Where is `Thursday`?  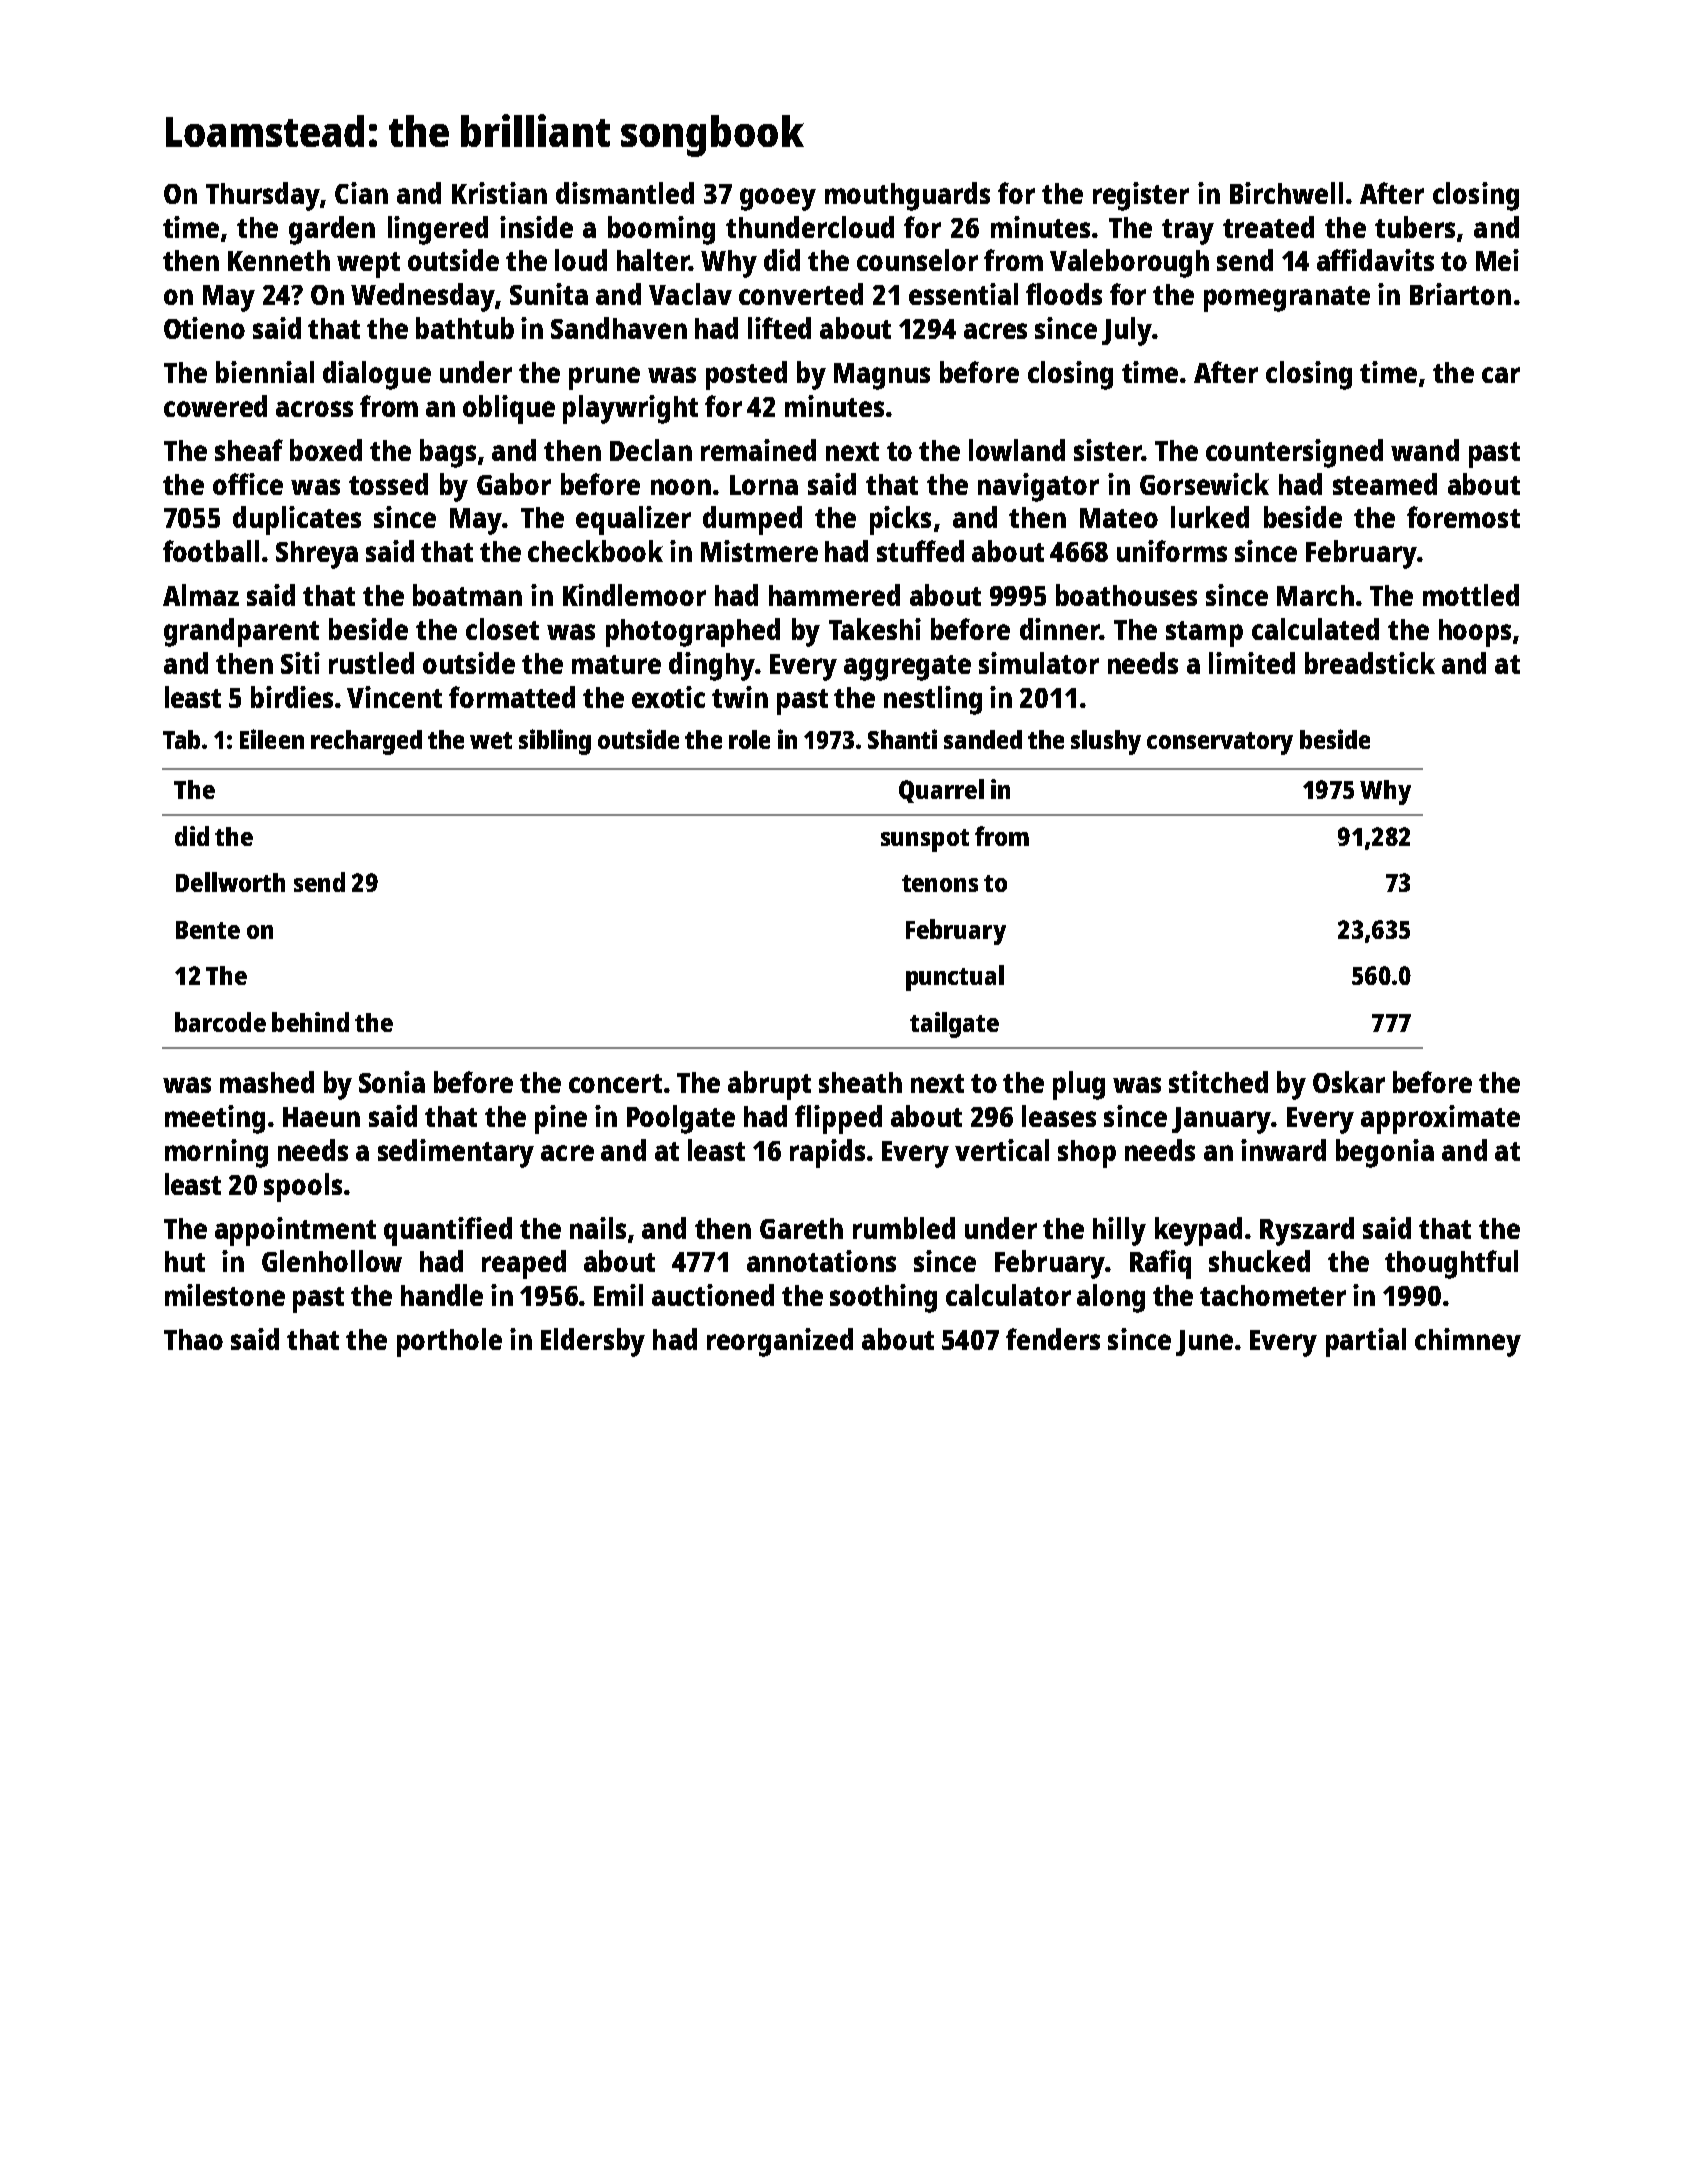
Thursday is located at coordinates (263, 196).
